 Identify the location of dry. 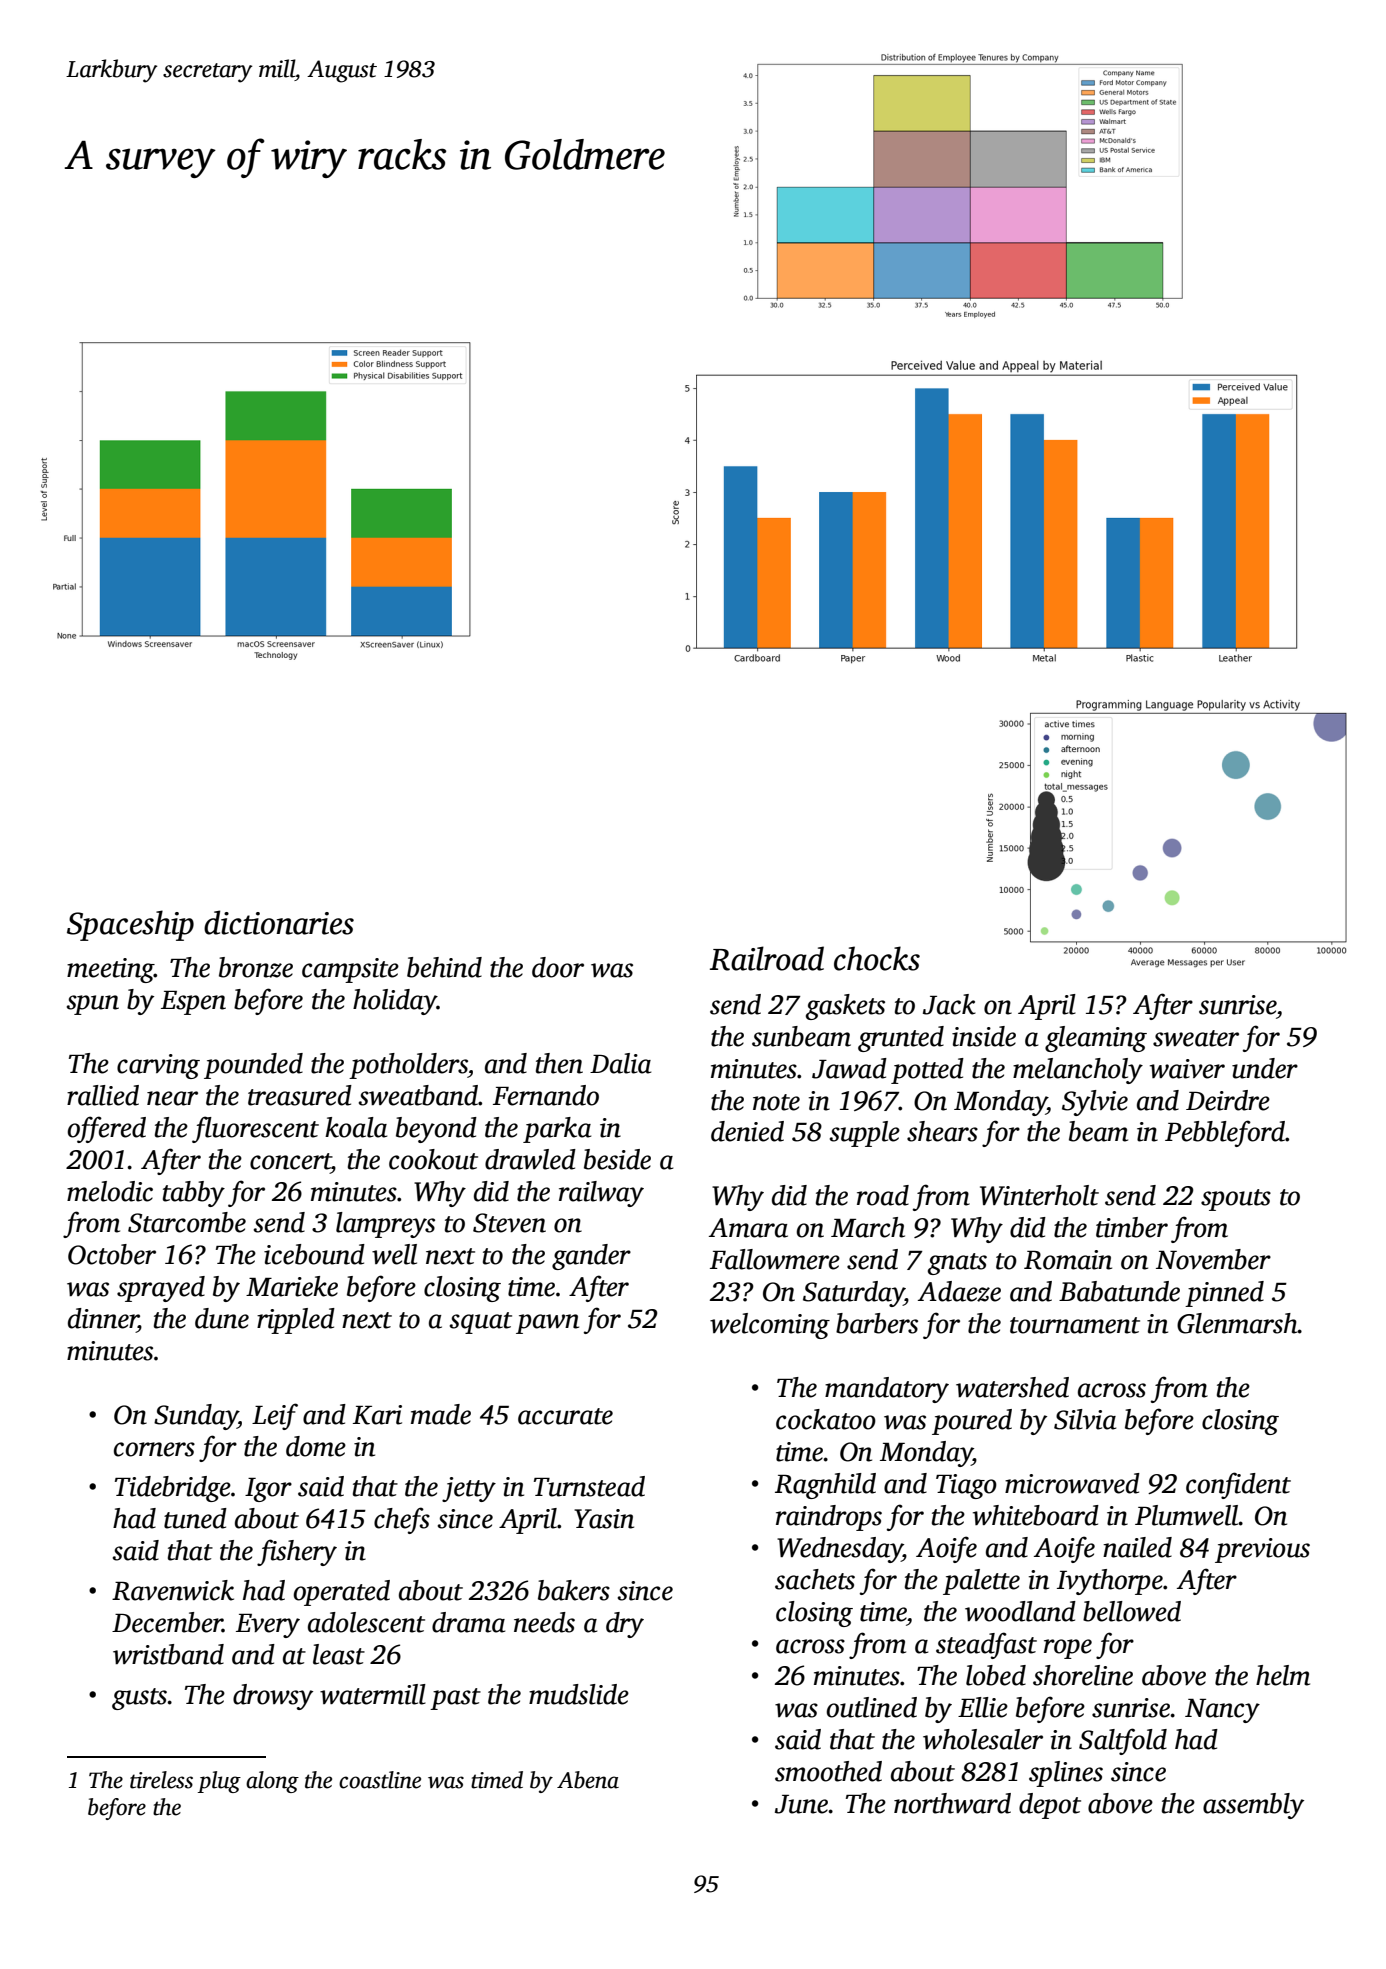
(625, 1625).
